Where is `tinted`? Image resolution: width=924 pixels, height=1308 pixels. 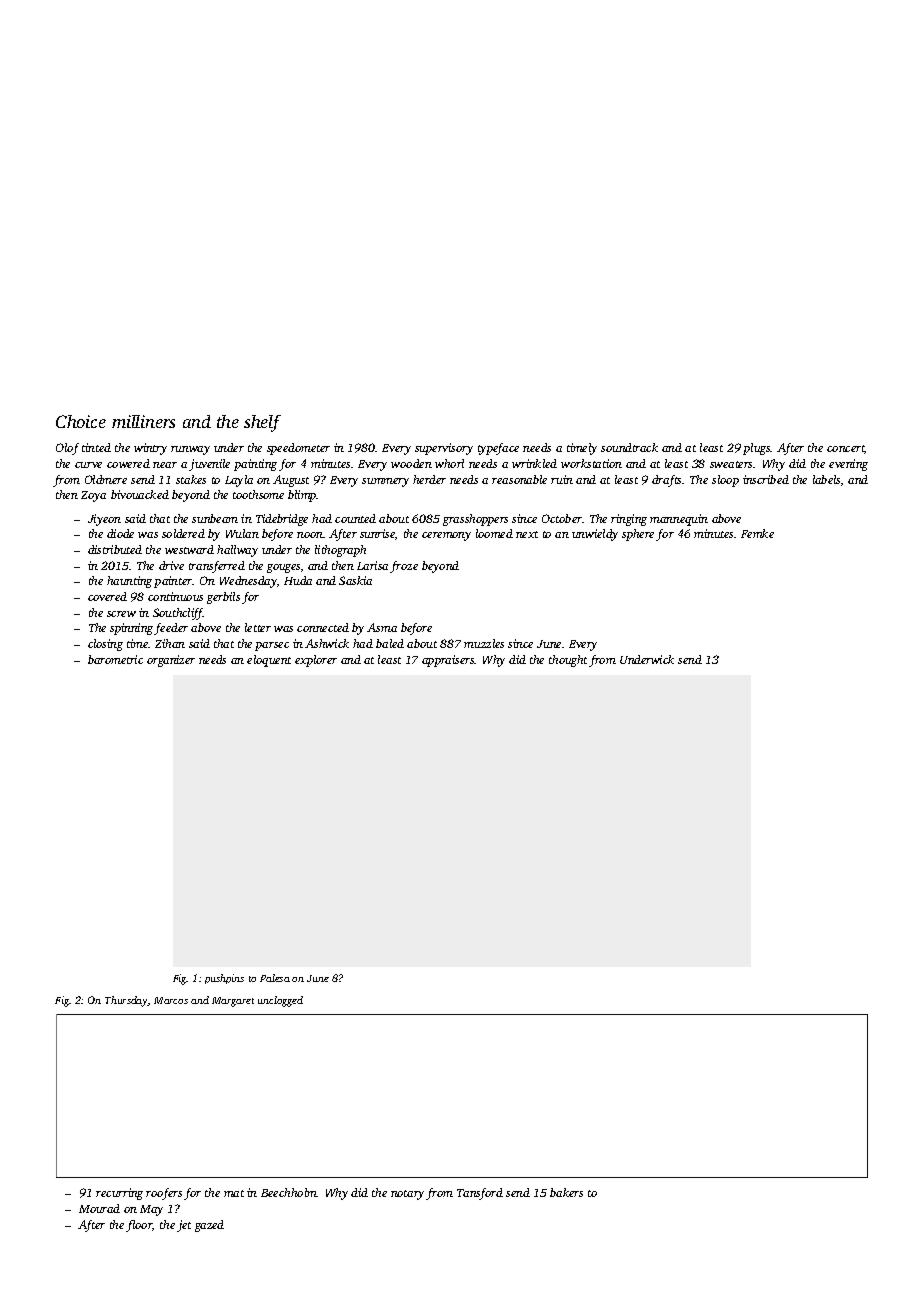 tinted is located at coordinates (96, 447).
